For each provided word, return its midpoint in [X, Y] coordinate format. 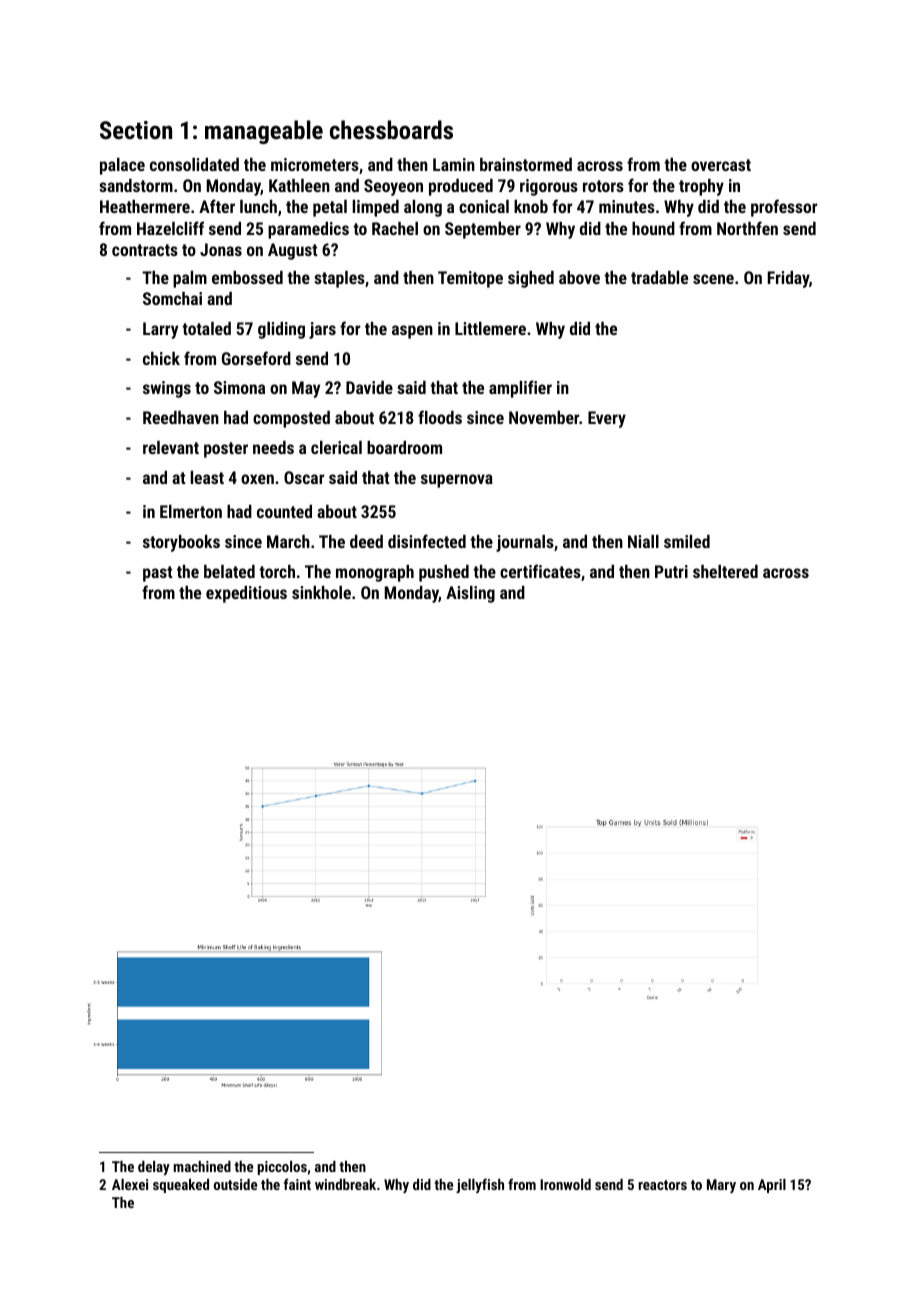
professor [784, 208]
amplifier [520, 389]
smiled [687, 541]
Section [136, 130]
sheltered [725, 571]
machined [202, 1166]
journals [525, 543]
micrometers [315, 164]
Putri [671, 571]
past [157, 574]
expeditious [246, 594]
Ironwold [565, 1184]
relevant [171, 447]
